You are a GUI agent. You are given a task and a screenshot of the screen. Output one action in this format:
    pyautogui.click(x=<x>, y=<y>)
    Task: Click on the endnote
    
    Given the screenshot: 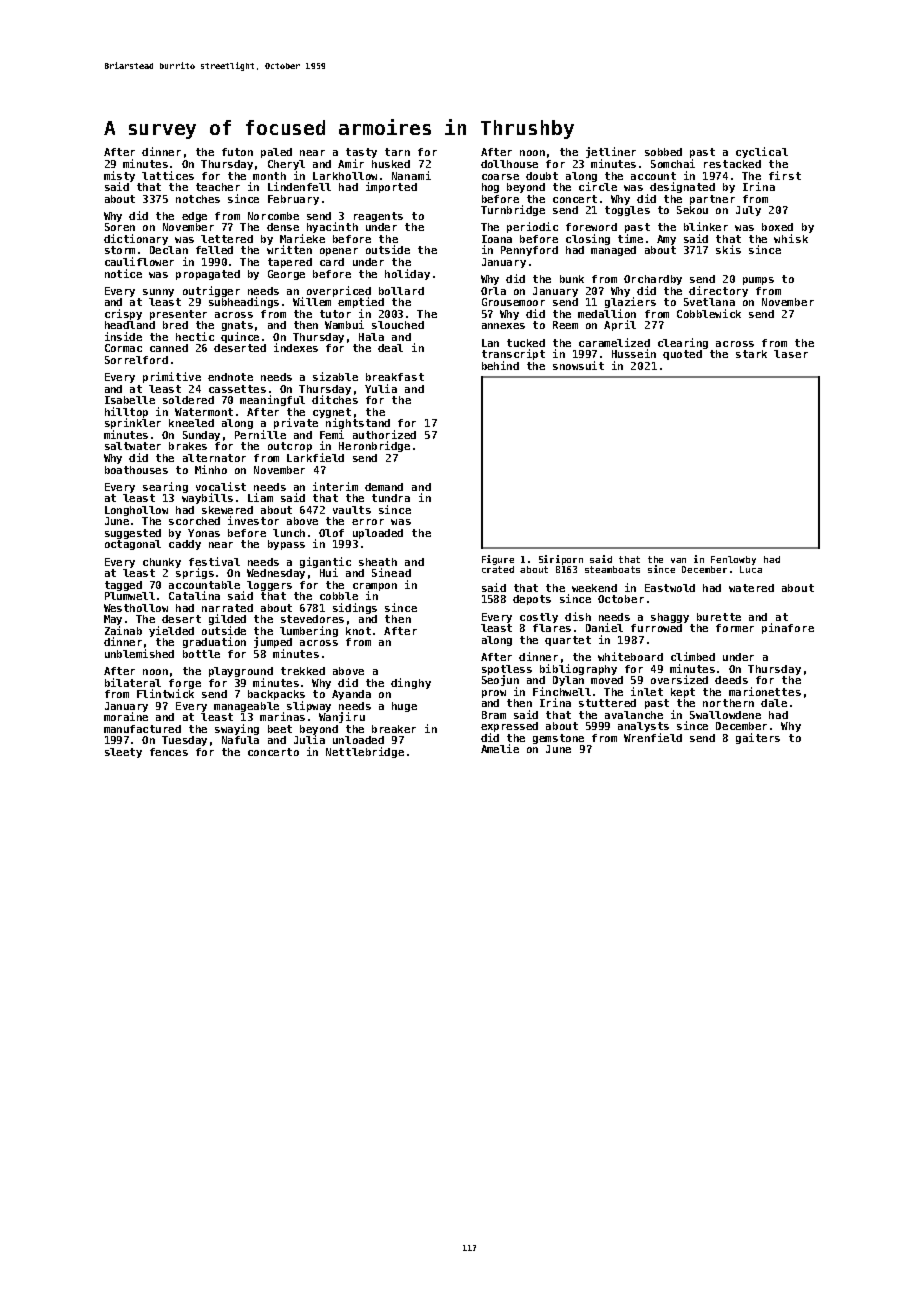 What is the action you would take?
    pyautogui.click(x=230, y=377)
